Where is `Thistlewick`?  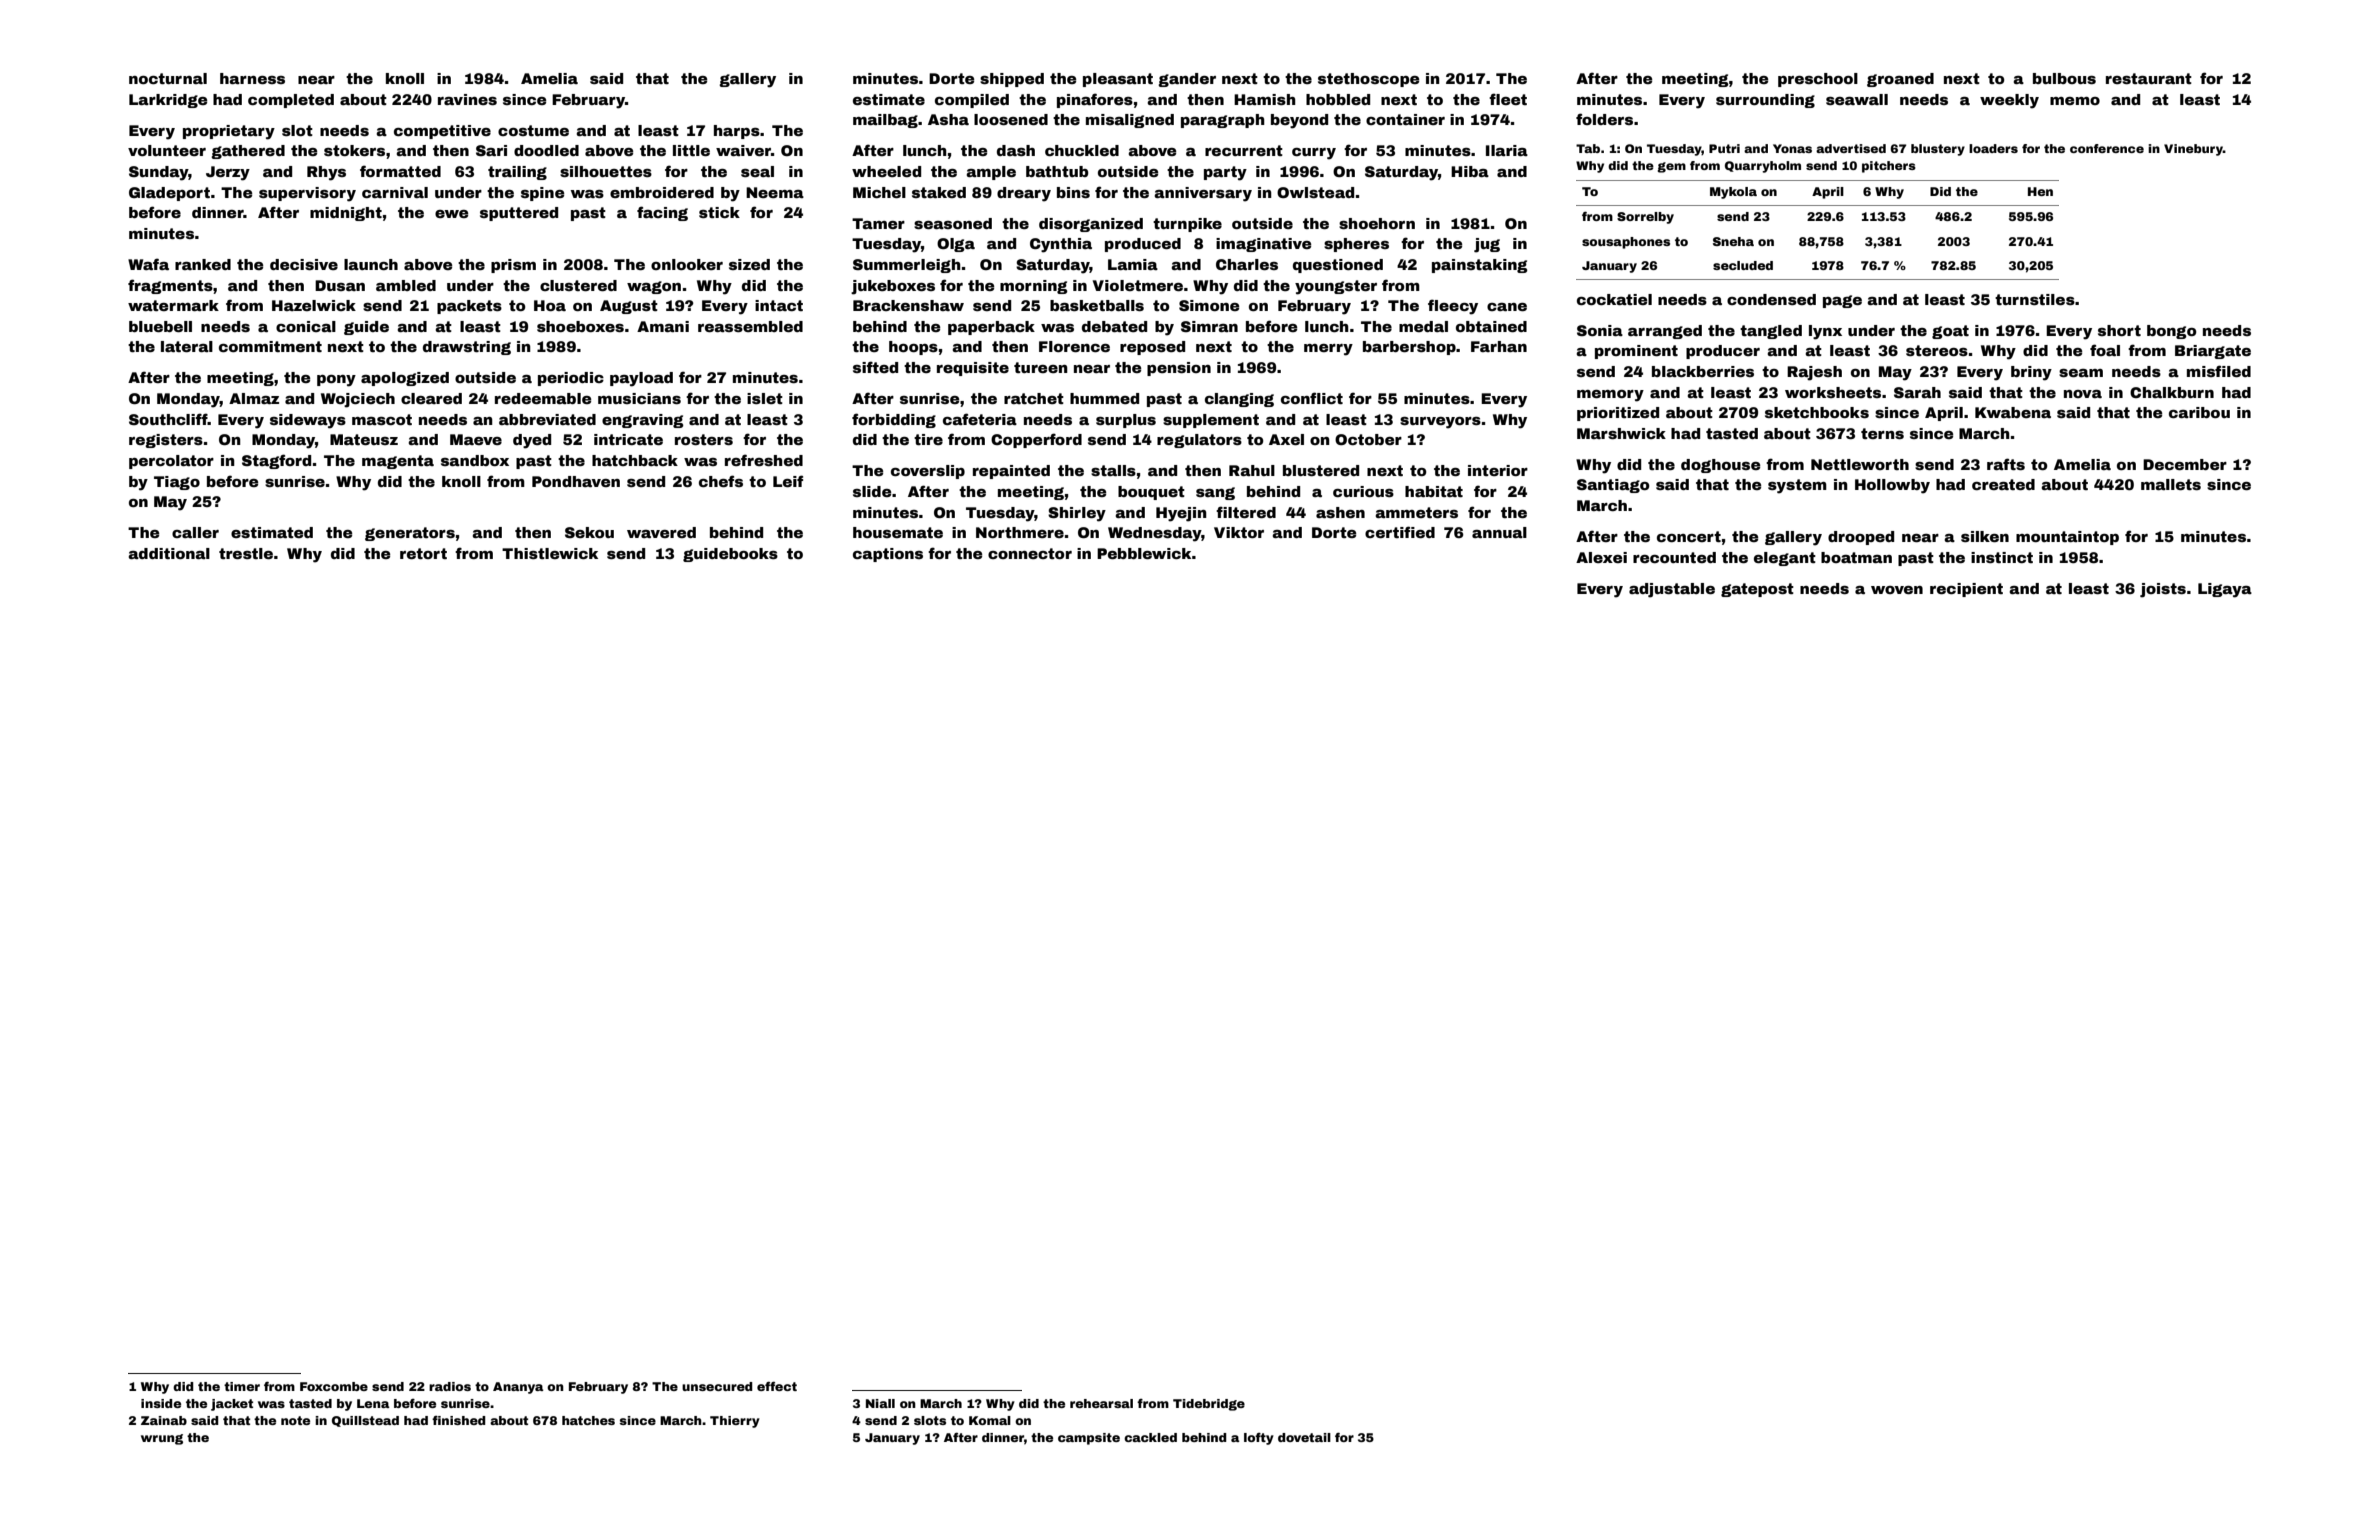
Thistlewick is located at coordinates (550, 553).
